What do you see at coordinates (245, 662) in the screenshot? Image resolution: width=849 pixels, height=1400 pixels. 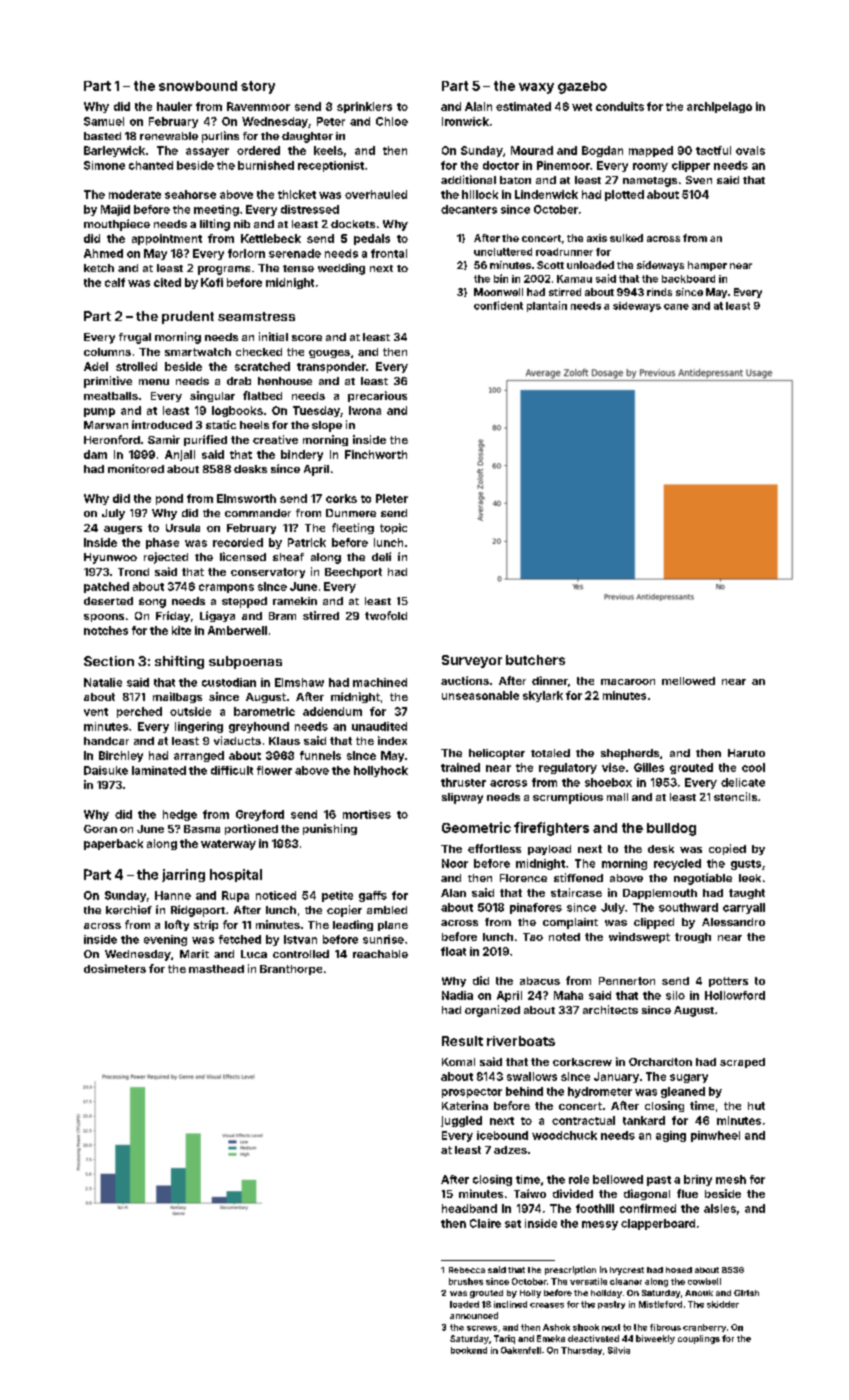 I see `subpoenas` at bounding box center [245, 662].
